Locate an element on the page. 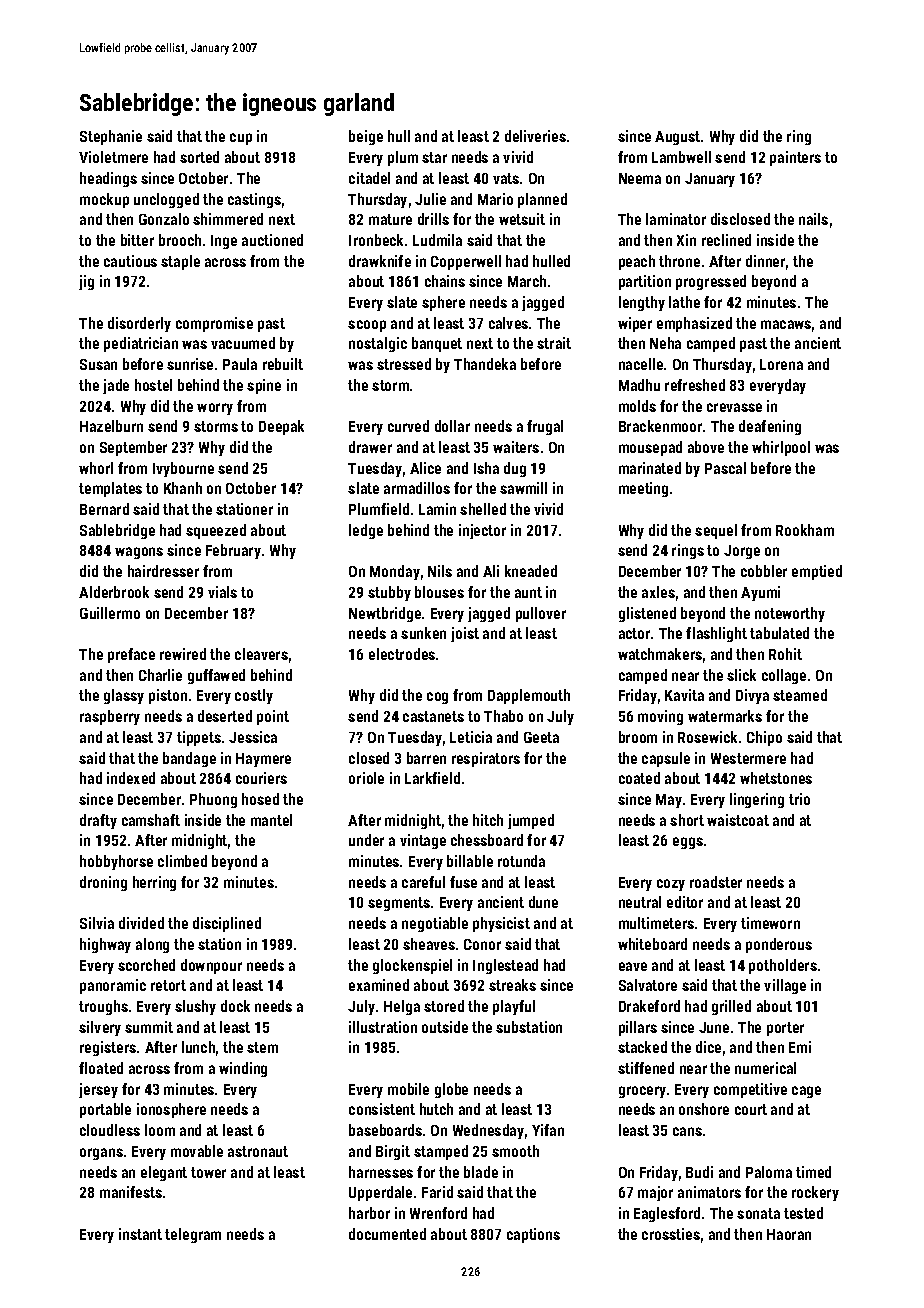 The image size is (924, 1308). Alderbrook is located at coordinates (114, 592).
